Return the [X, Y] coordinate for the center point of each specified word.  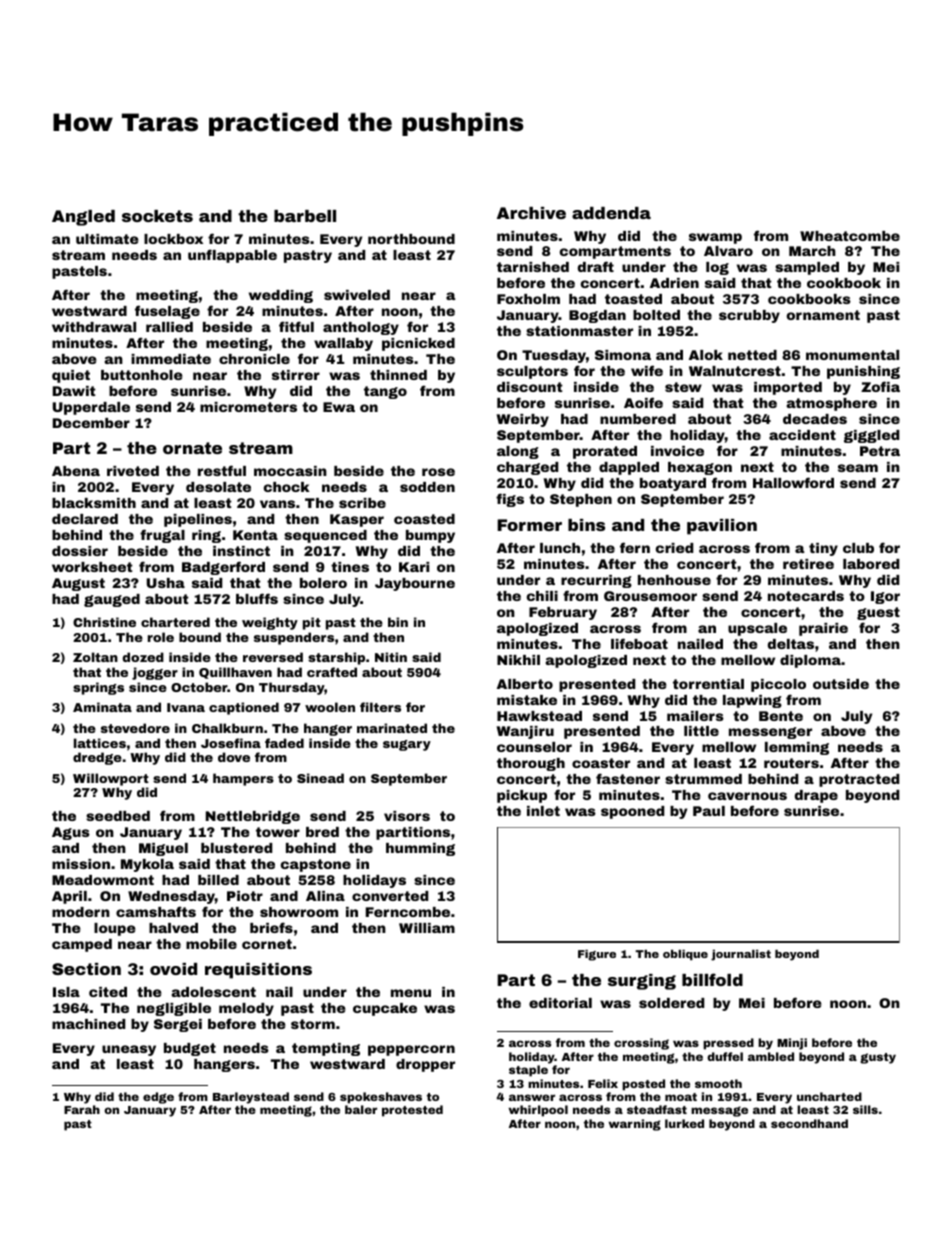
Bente [781, 716]
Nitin [391, 657]
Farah [82, 1109]
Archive [531, 213]
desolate [218, 487]
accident [802, 435]
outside [841, 684]
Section [86, 969]
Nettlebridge [253, 817]
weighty [270, 623]
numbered [638, 419]
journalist [741, 955]
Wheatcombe [850, 236]
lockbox [173, 239]
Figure [597, 955]
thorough [531, 764]
